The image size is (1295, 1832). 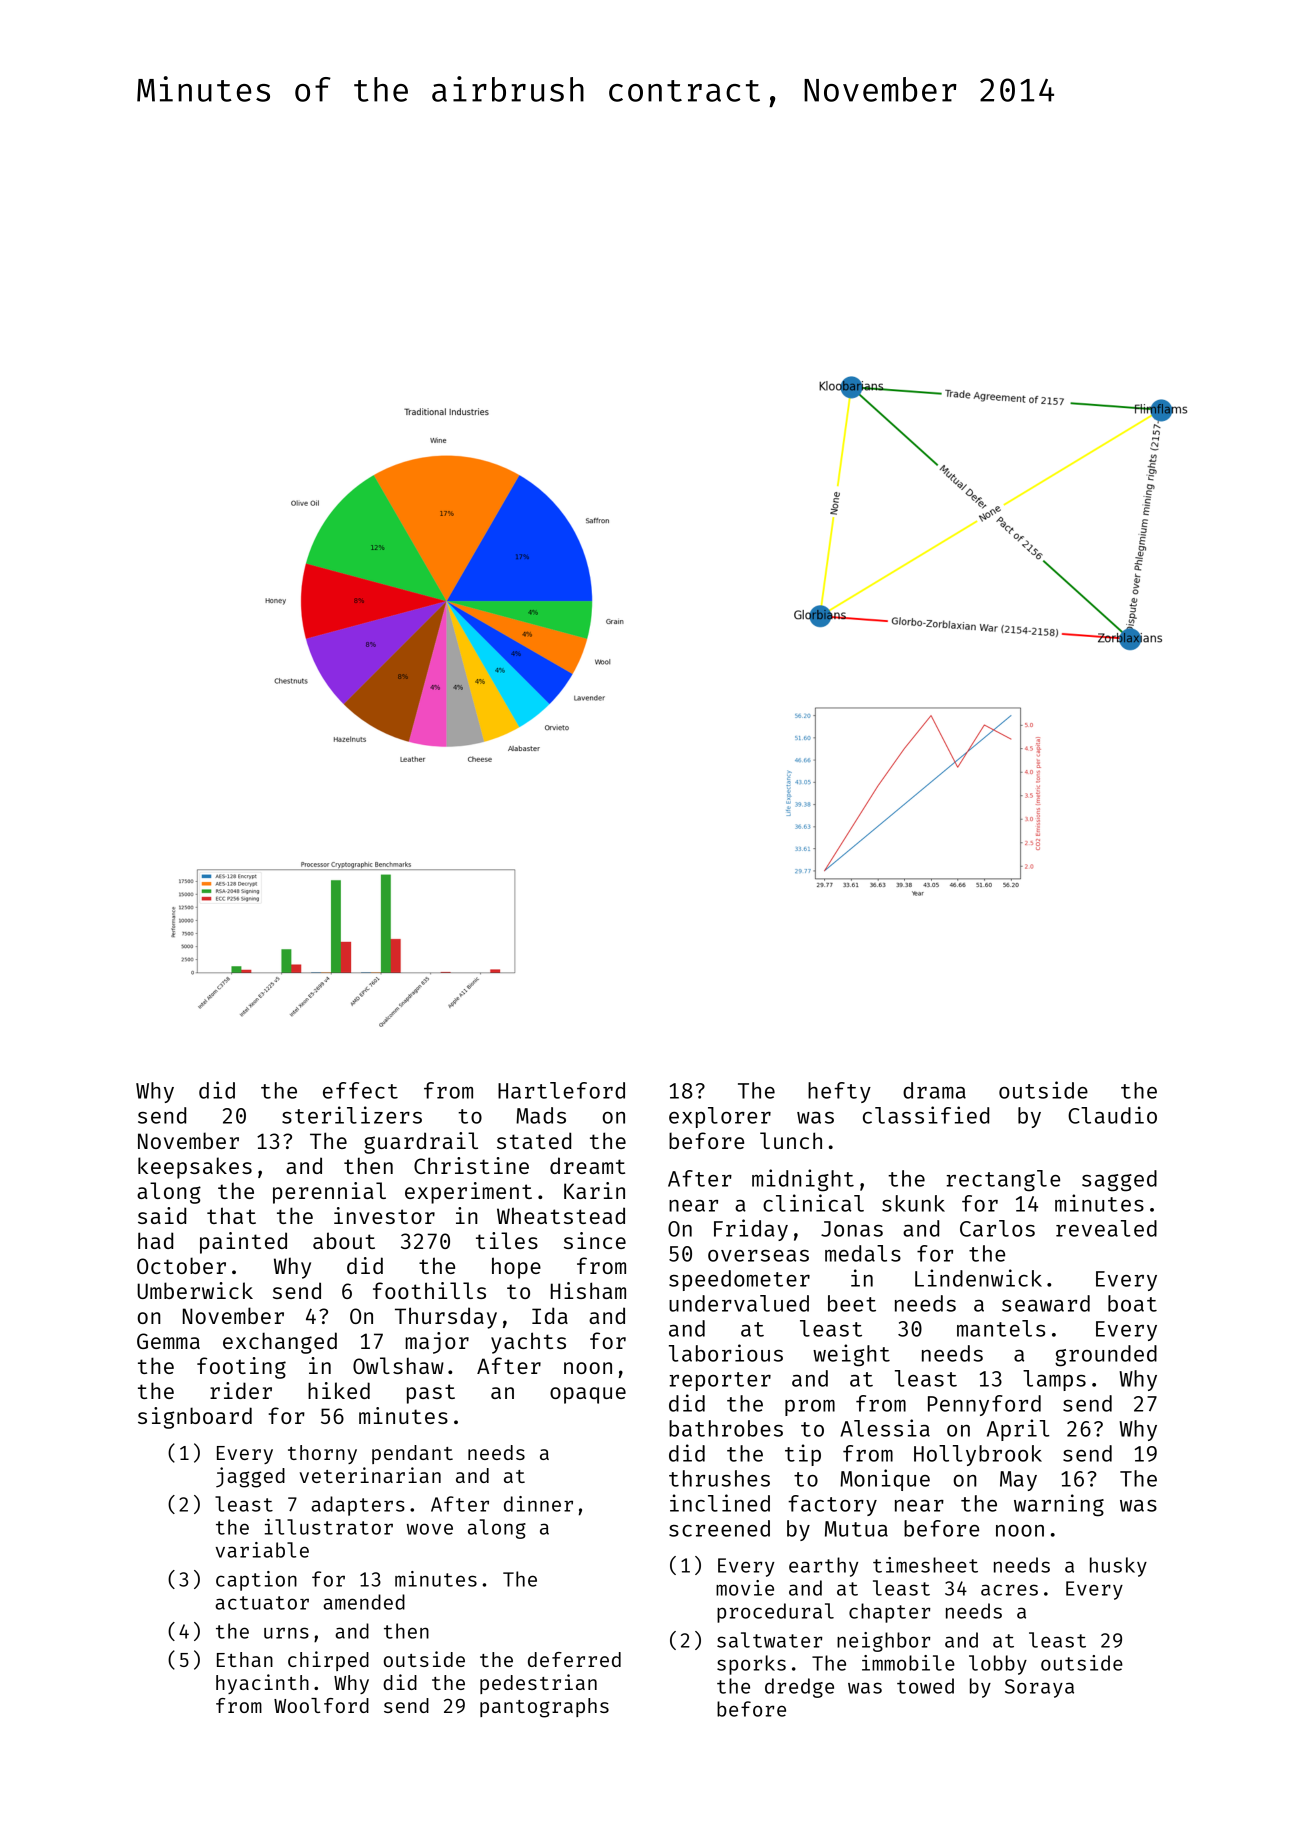 I want to click on amended, so click(x=364, y=1602).
